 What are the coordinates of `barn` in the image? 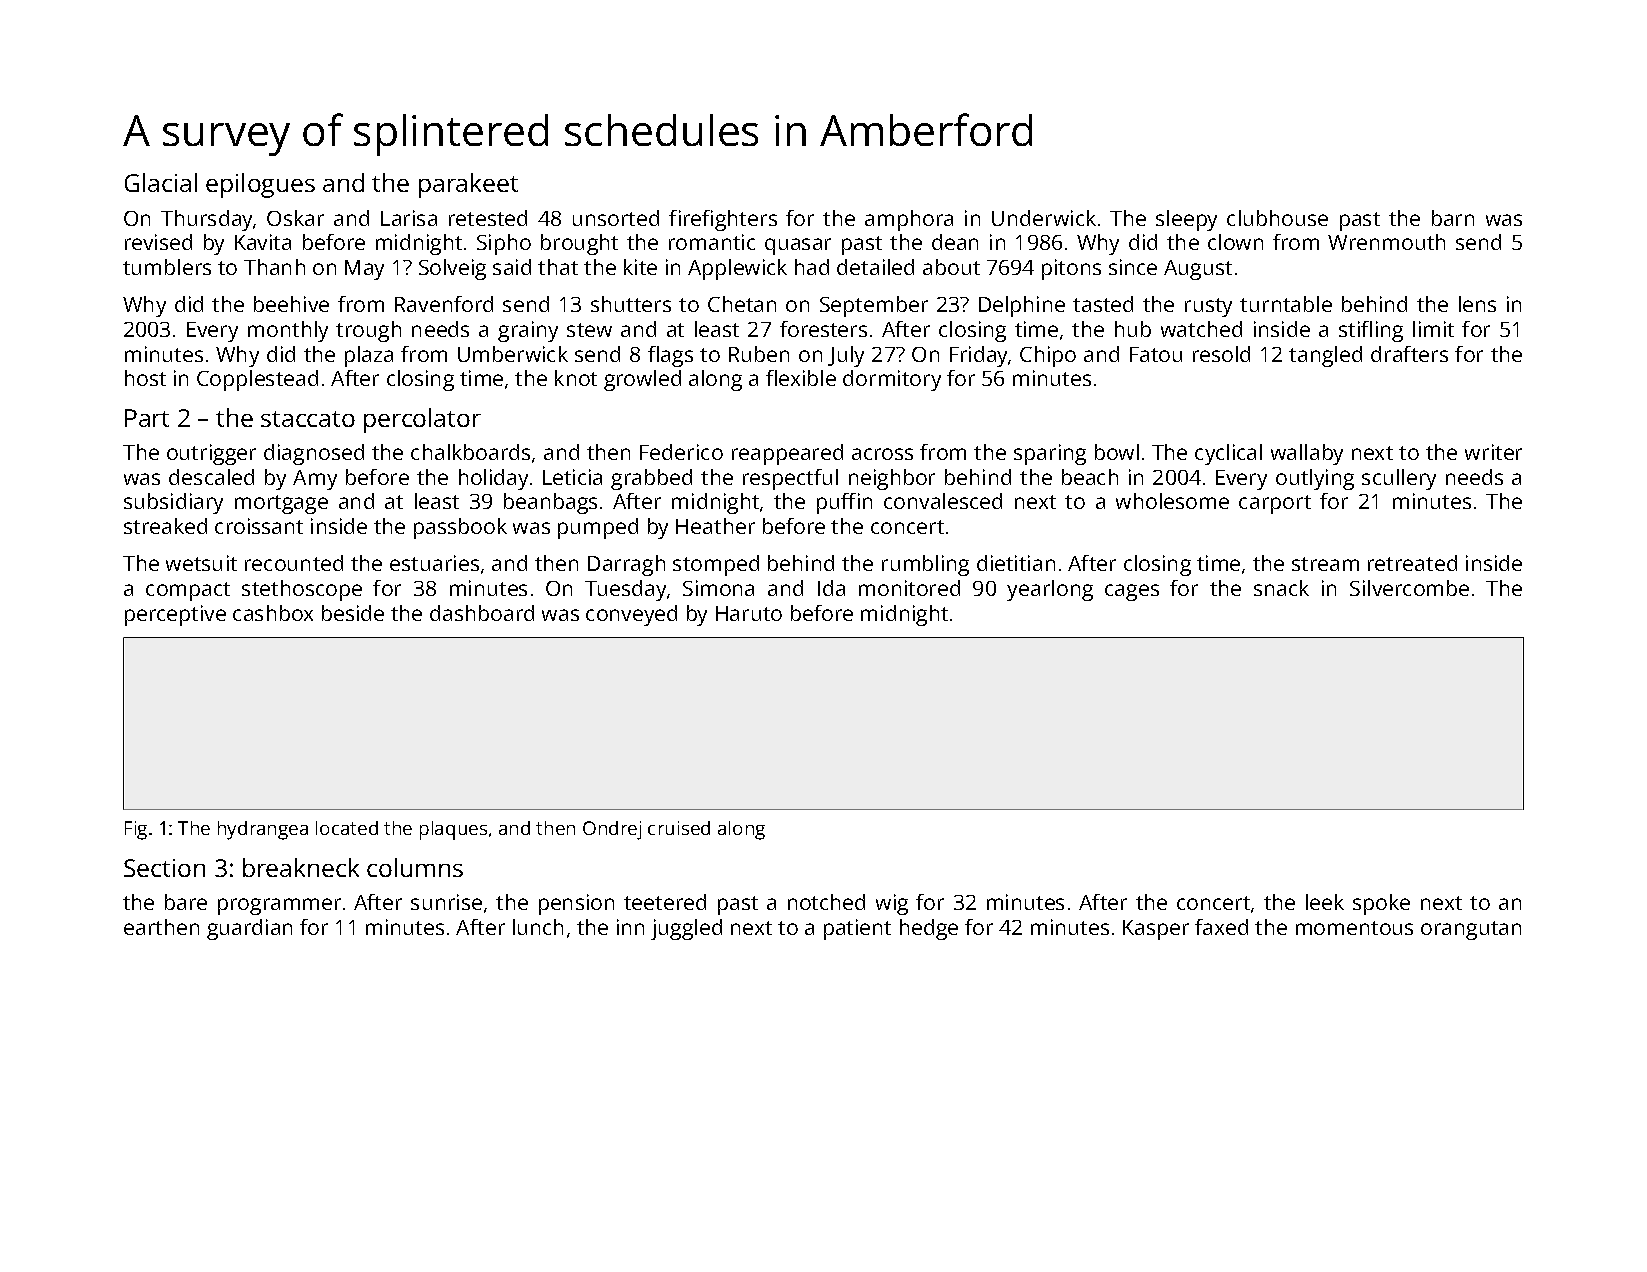 It's located at (1453, 218).
